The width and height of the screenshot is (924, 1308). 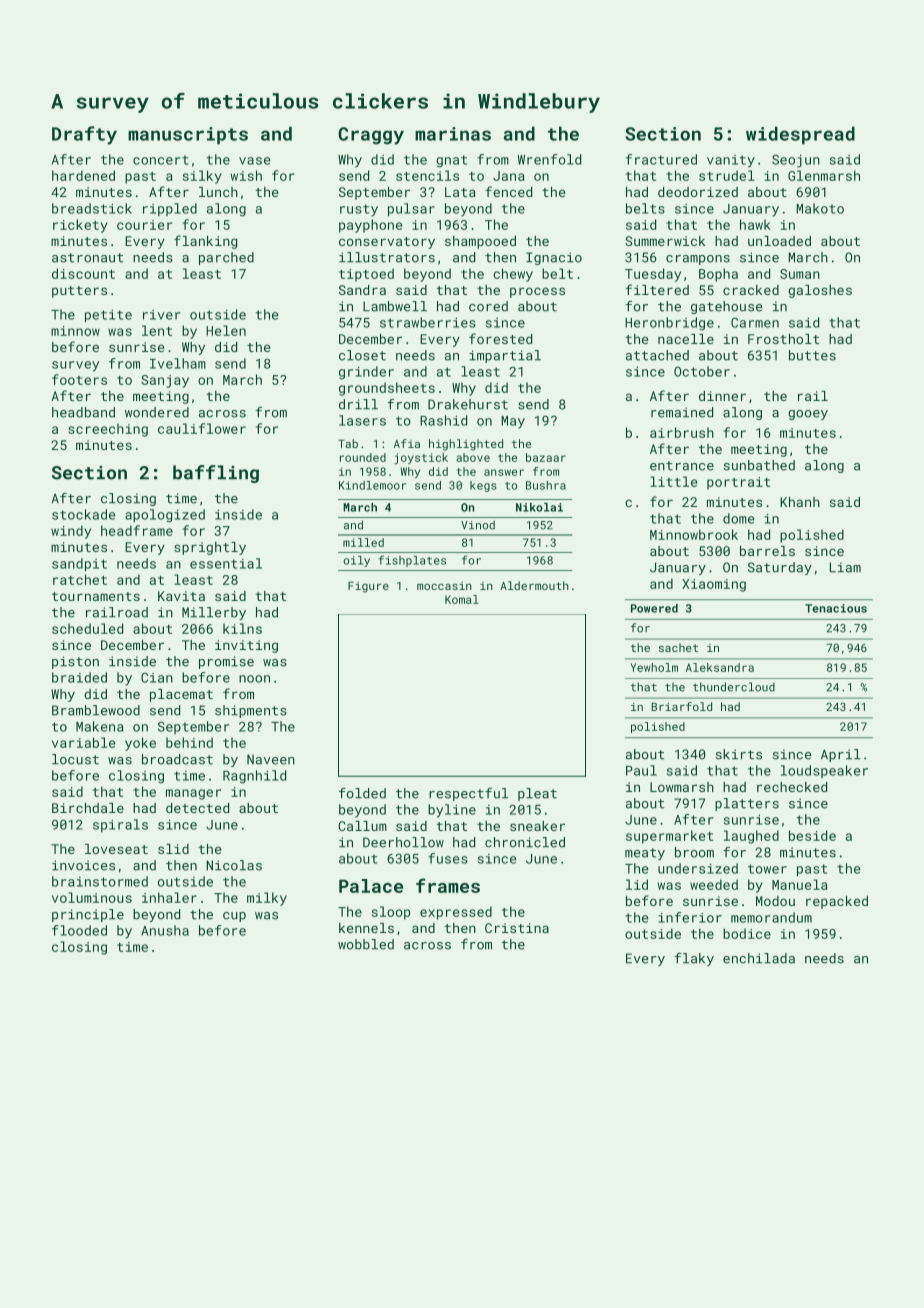 What do you see at coordinates (841, 755) in the screenshot?
I see `April` at bounding box center [841, 755].
